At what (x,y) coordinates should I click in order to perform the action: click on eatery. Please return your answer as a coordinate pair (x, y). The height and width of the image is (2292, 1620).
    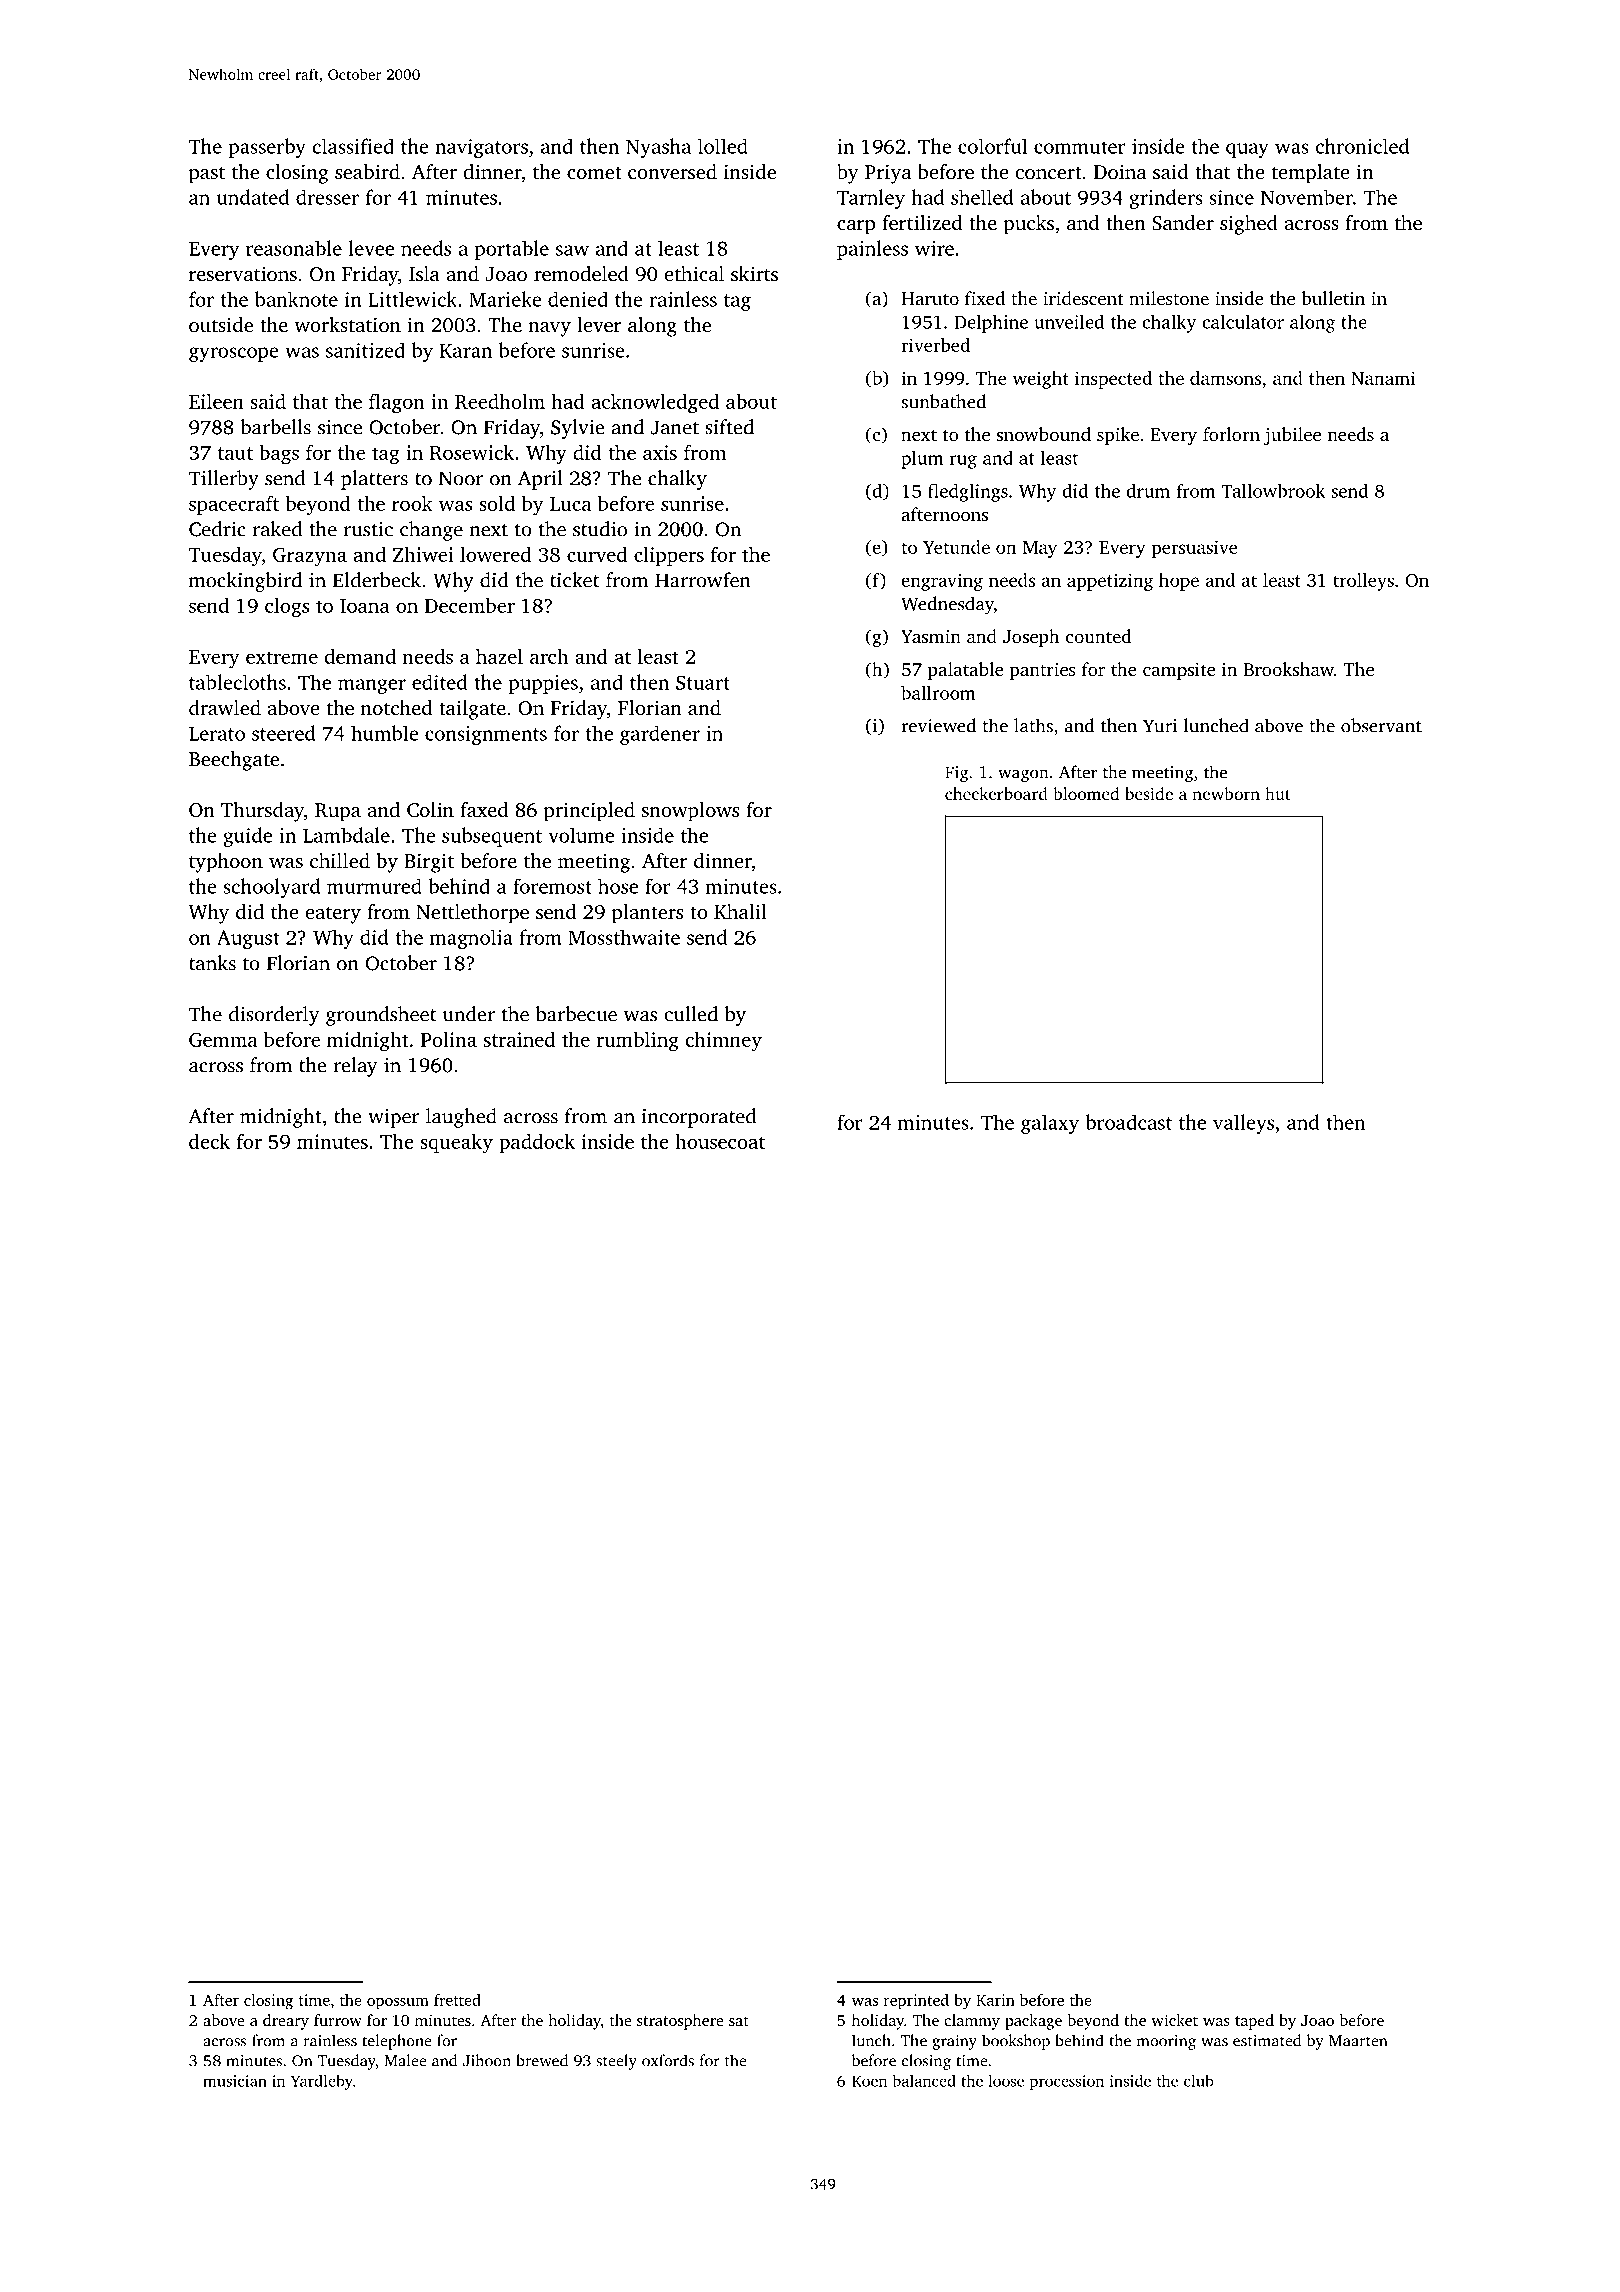
    Looking at the image, I should click on (333, 915).
